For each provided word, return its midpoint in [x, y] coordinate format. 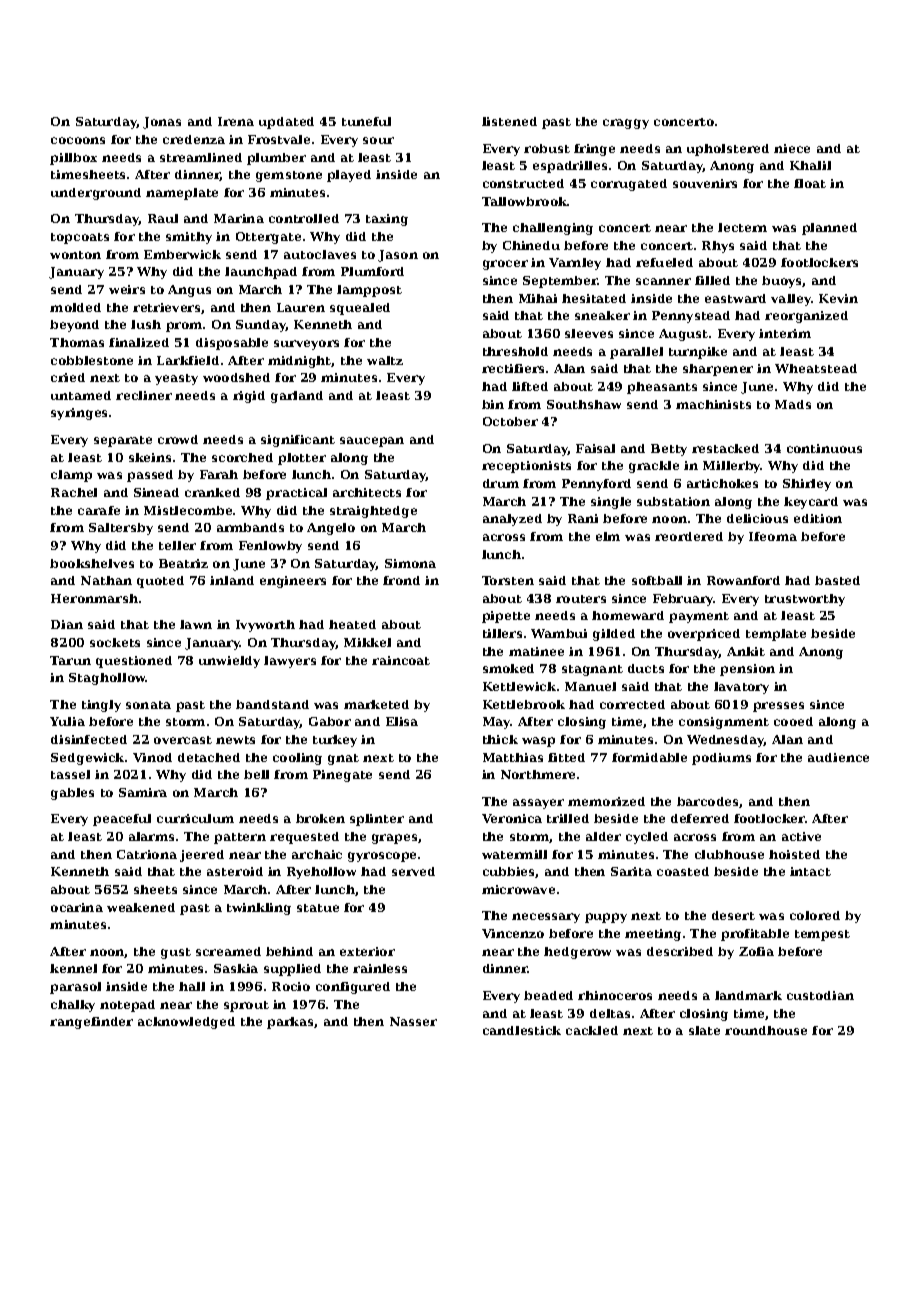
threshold [515, 351]
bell [256, 774]
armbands [250, 527]
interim [785, 333]
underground [96, 194]
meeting [653, 935]
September [560, 282]
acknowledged [186, 1023]
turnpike [698, 353]
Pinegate [342, 776]
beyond [74, 326]
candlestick [522, 1030]
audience [838, 757]
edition [818, 518]
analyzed [512, 520]
